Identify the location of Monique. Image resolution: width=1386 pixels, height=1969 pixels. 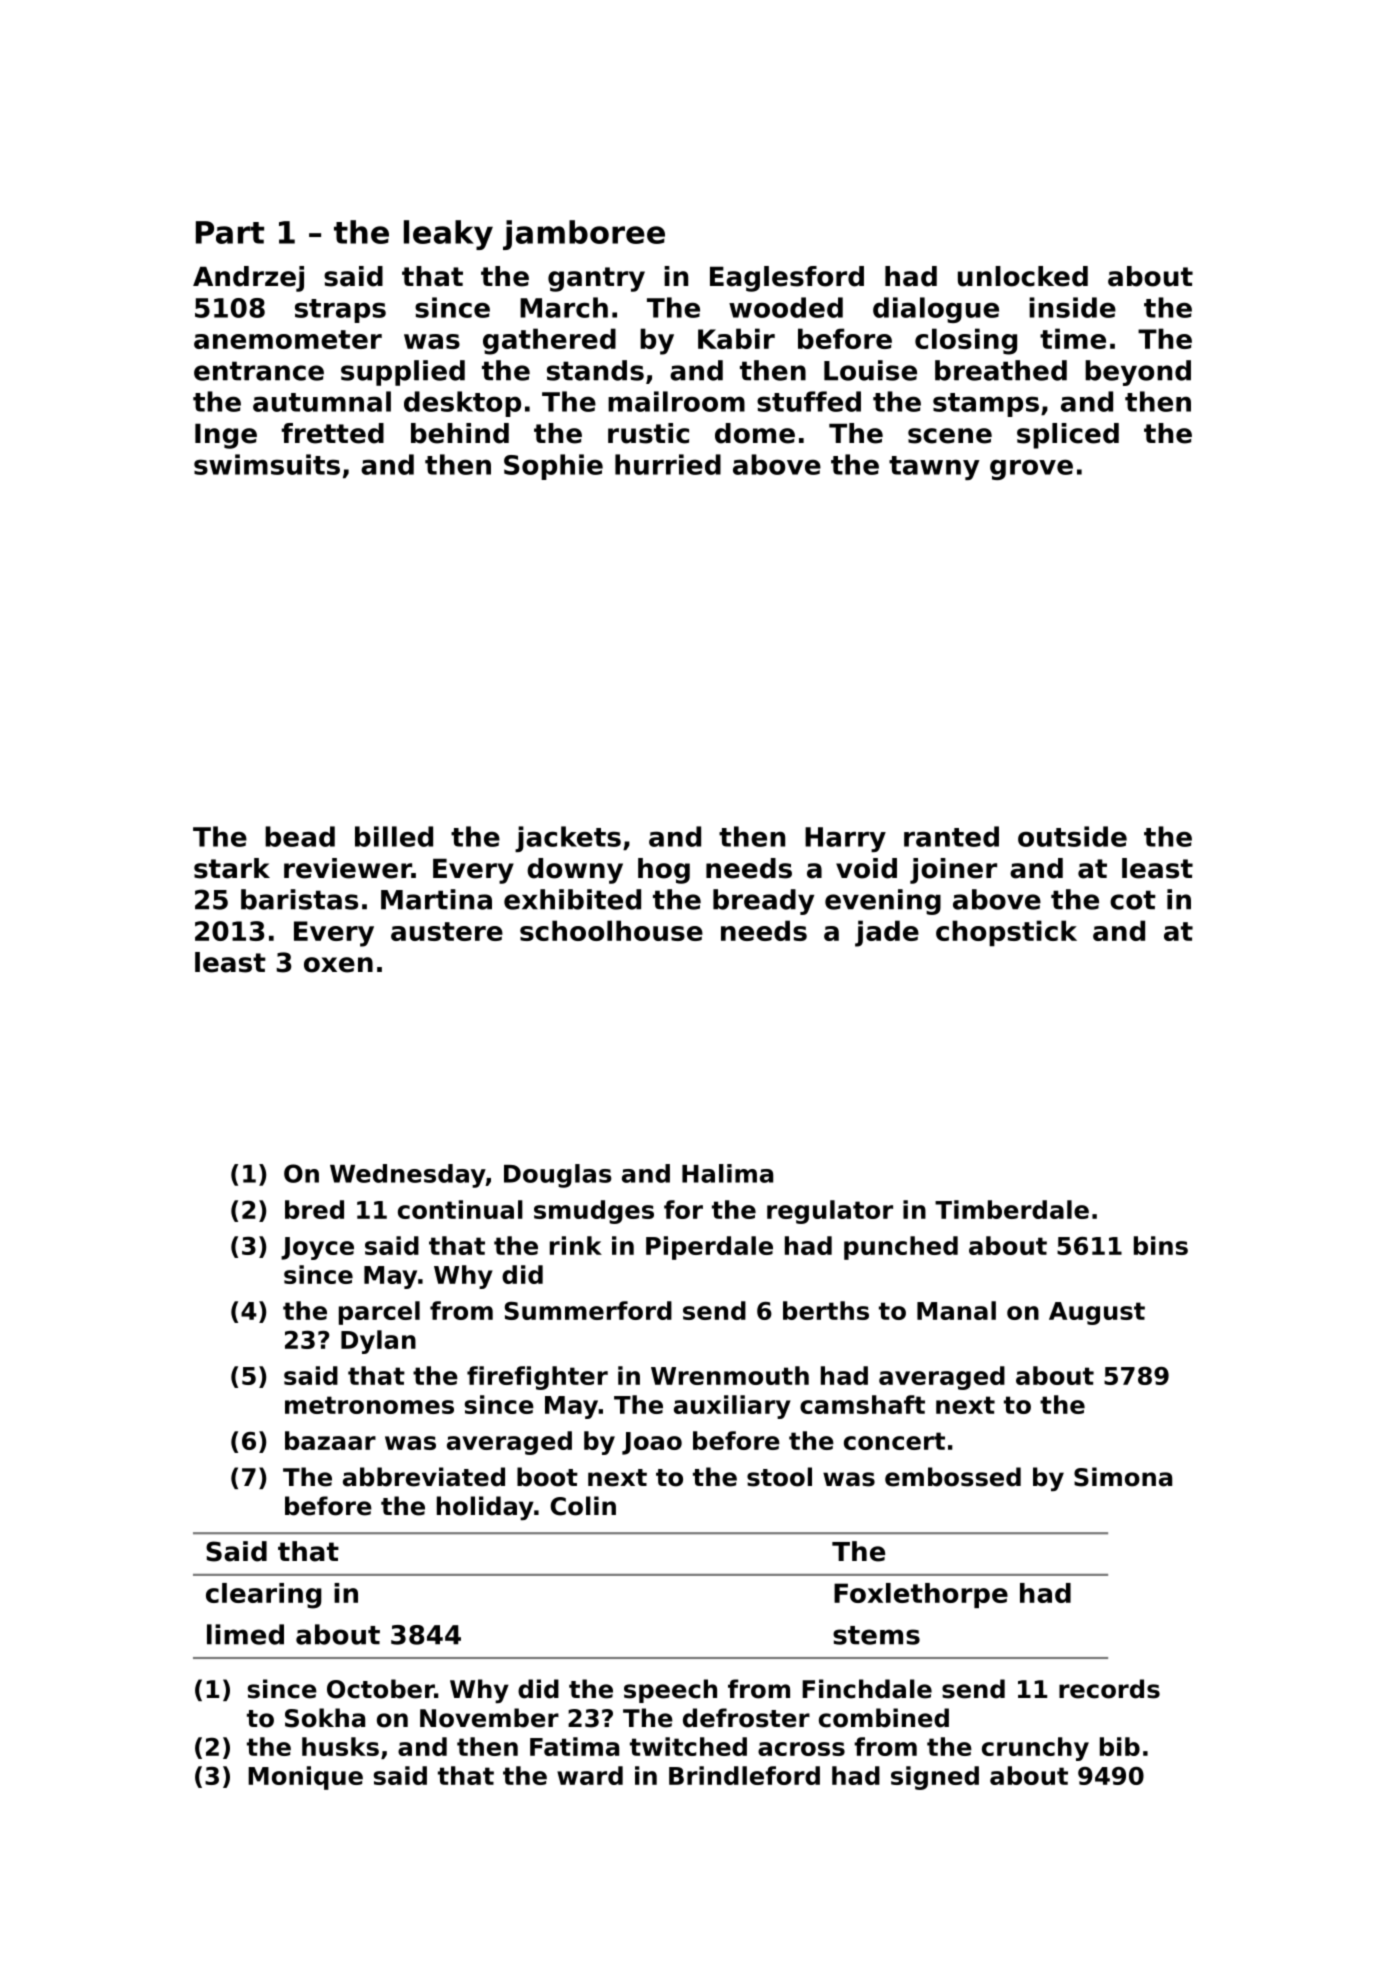
(305, 1778).
